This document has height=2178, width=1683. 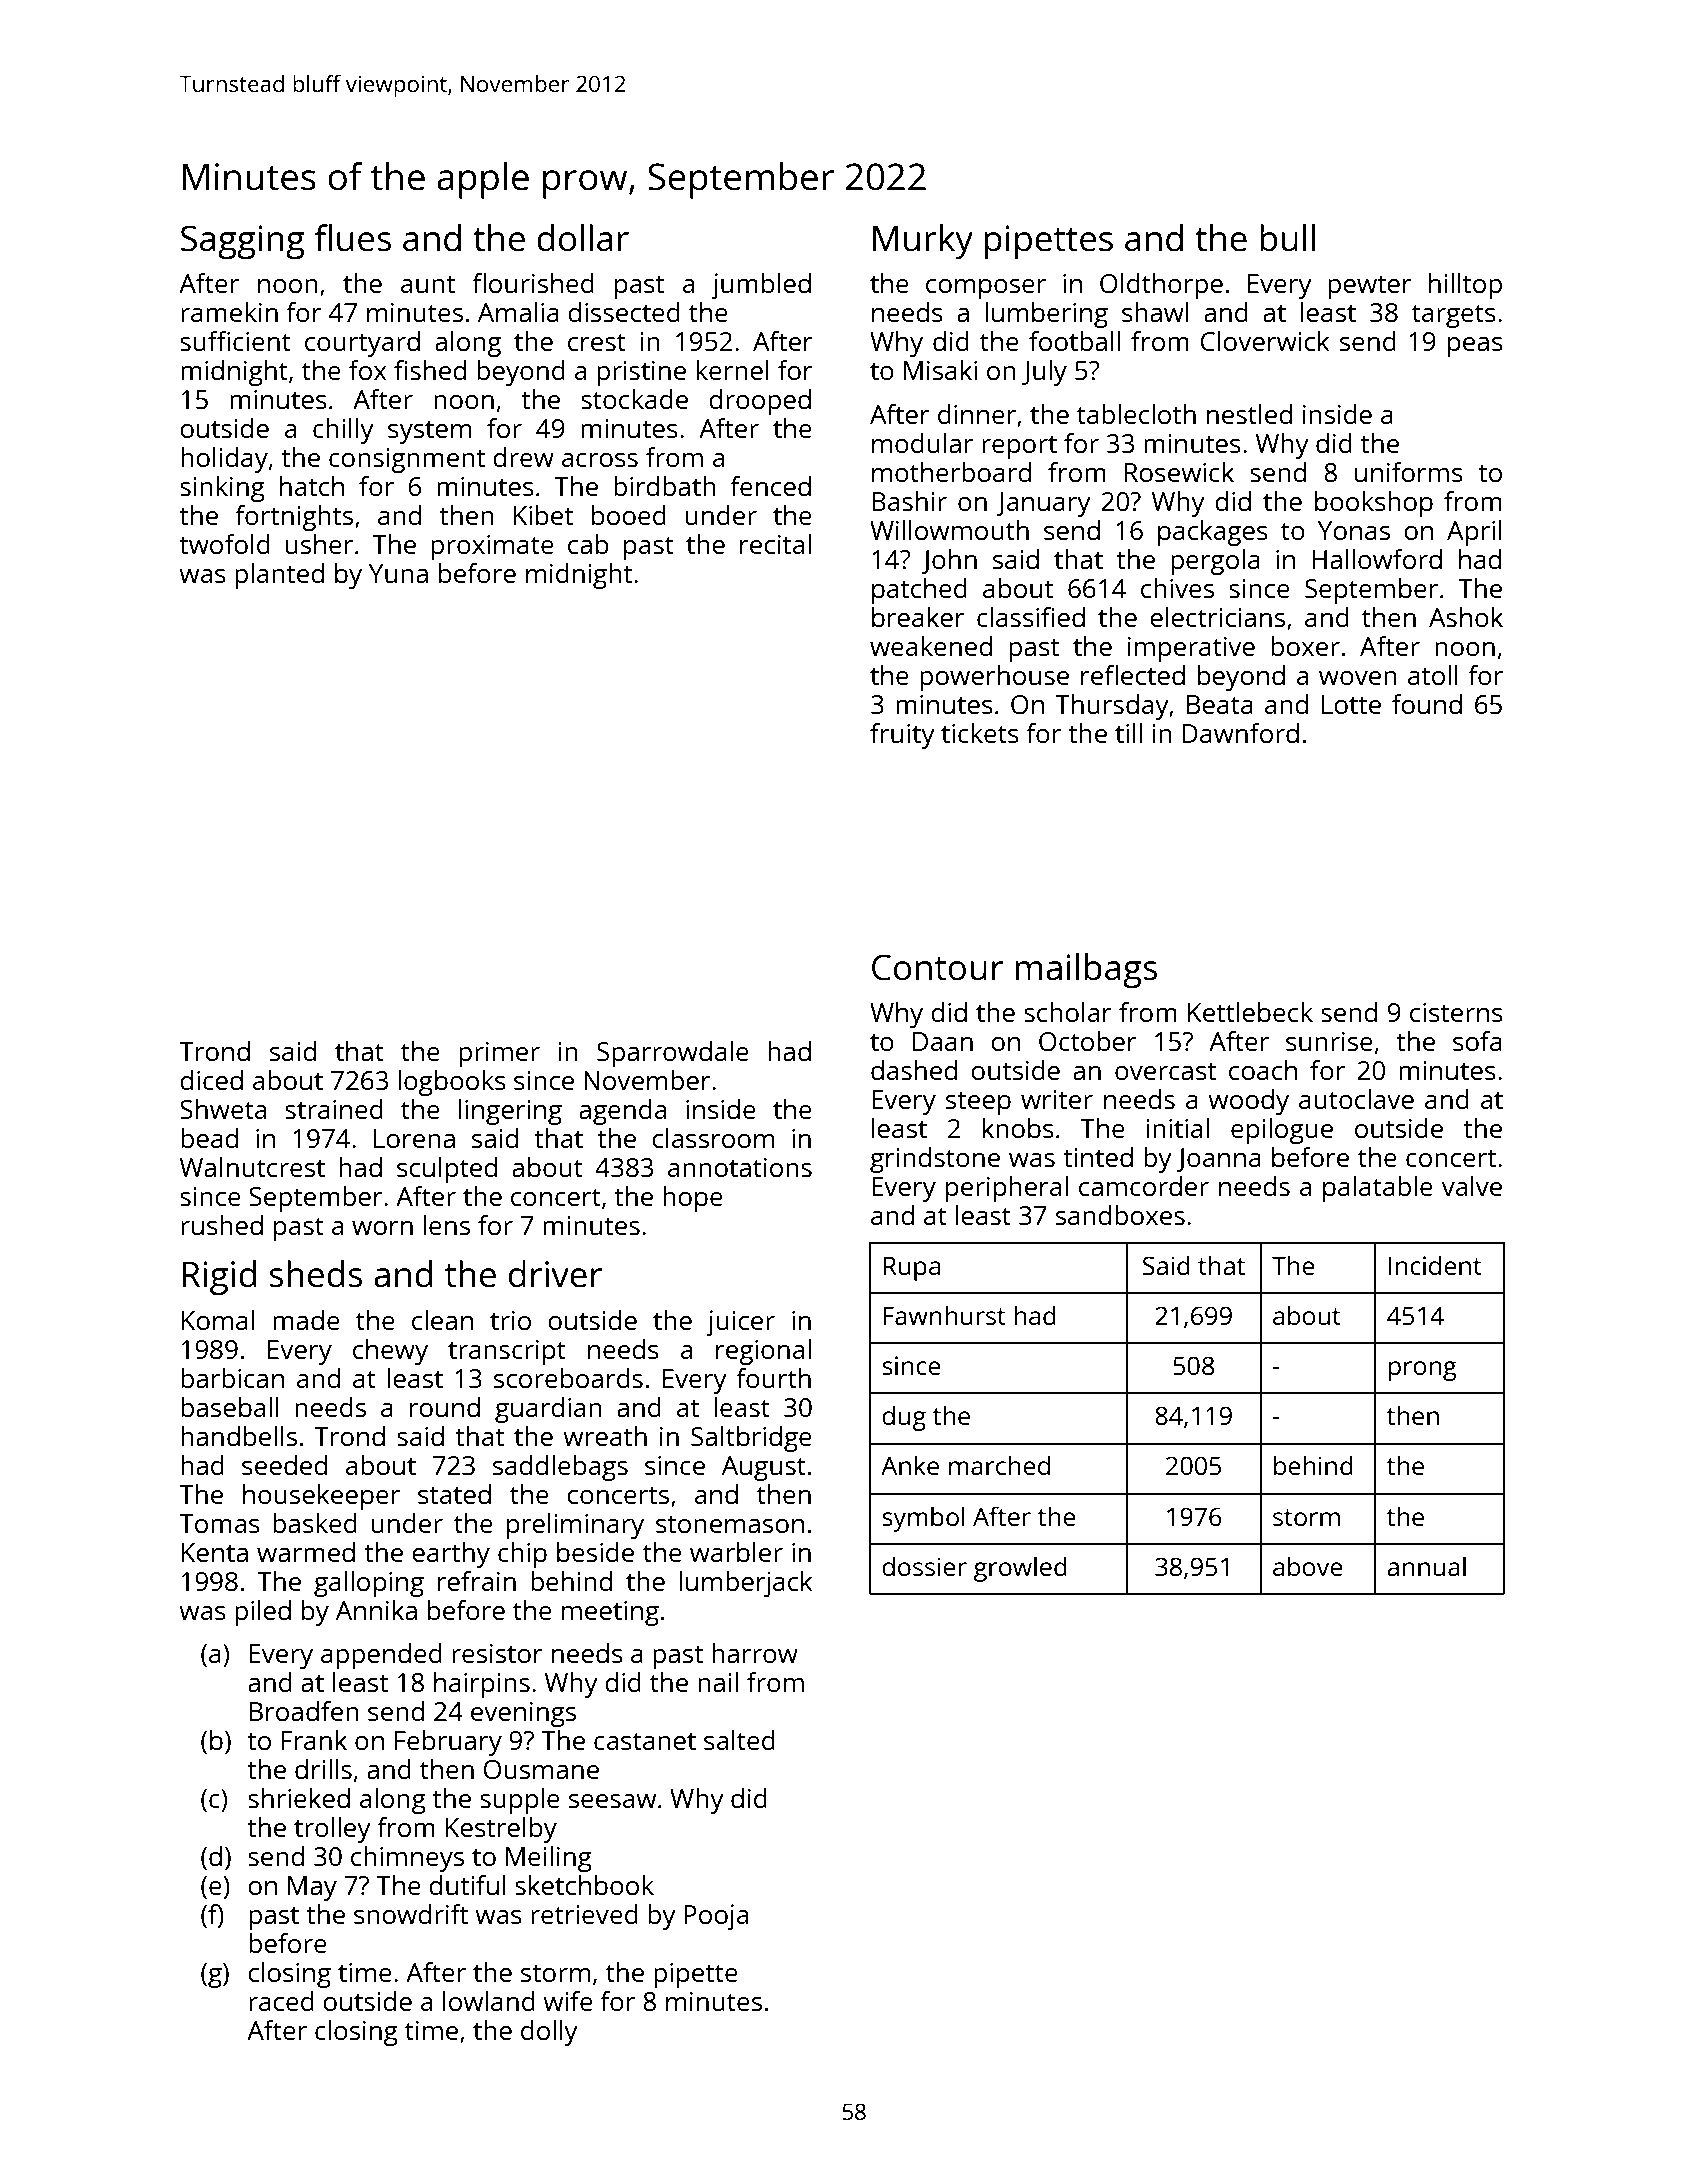 What do you see at coordinates (224, 460) in the document?
I see `holiday` at bounding box center [224, 460].
